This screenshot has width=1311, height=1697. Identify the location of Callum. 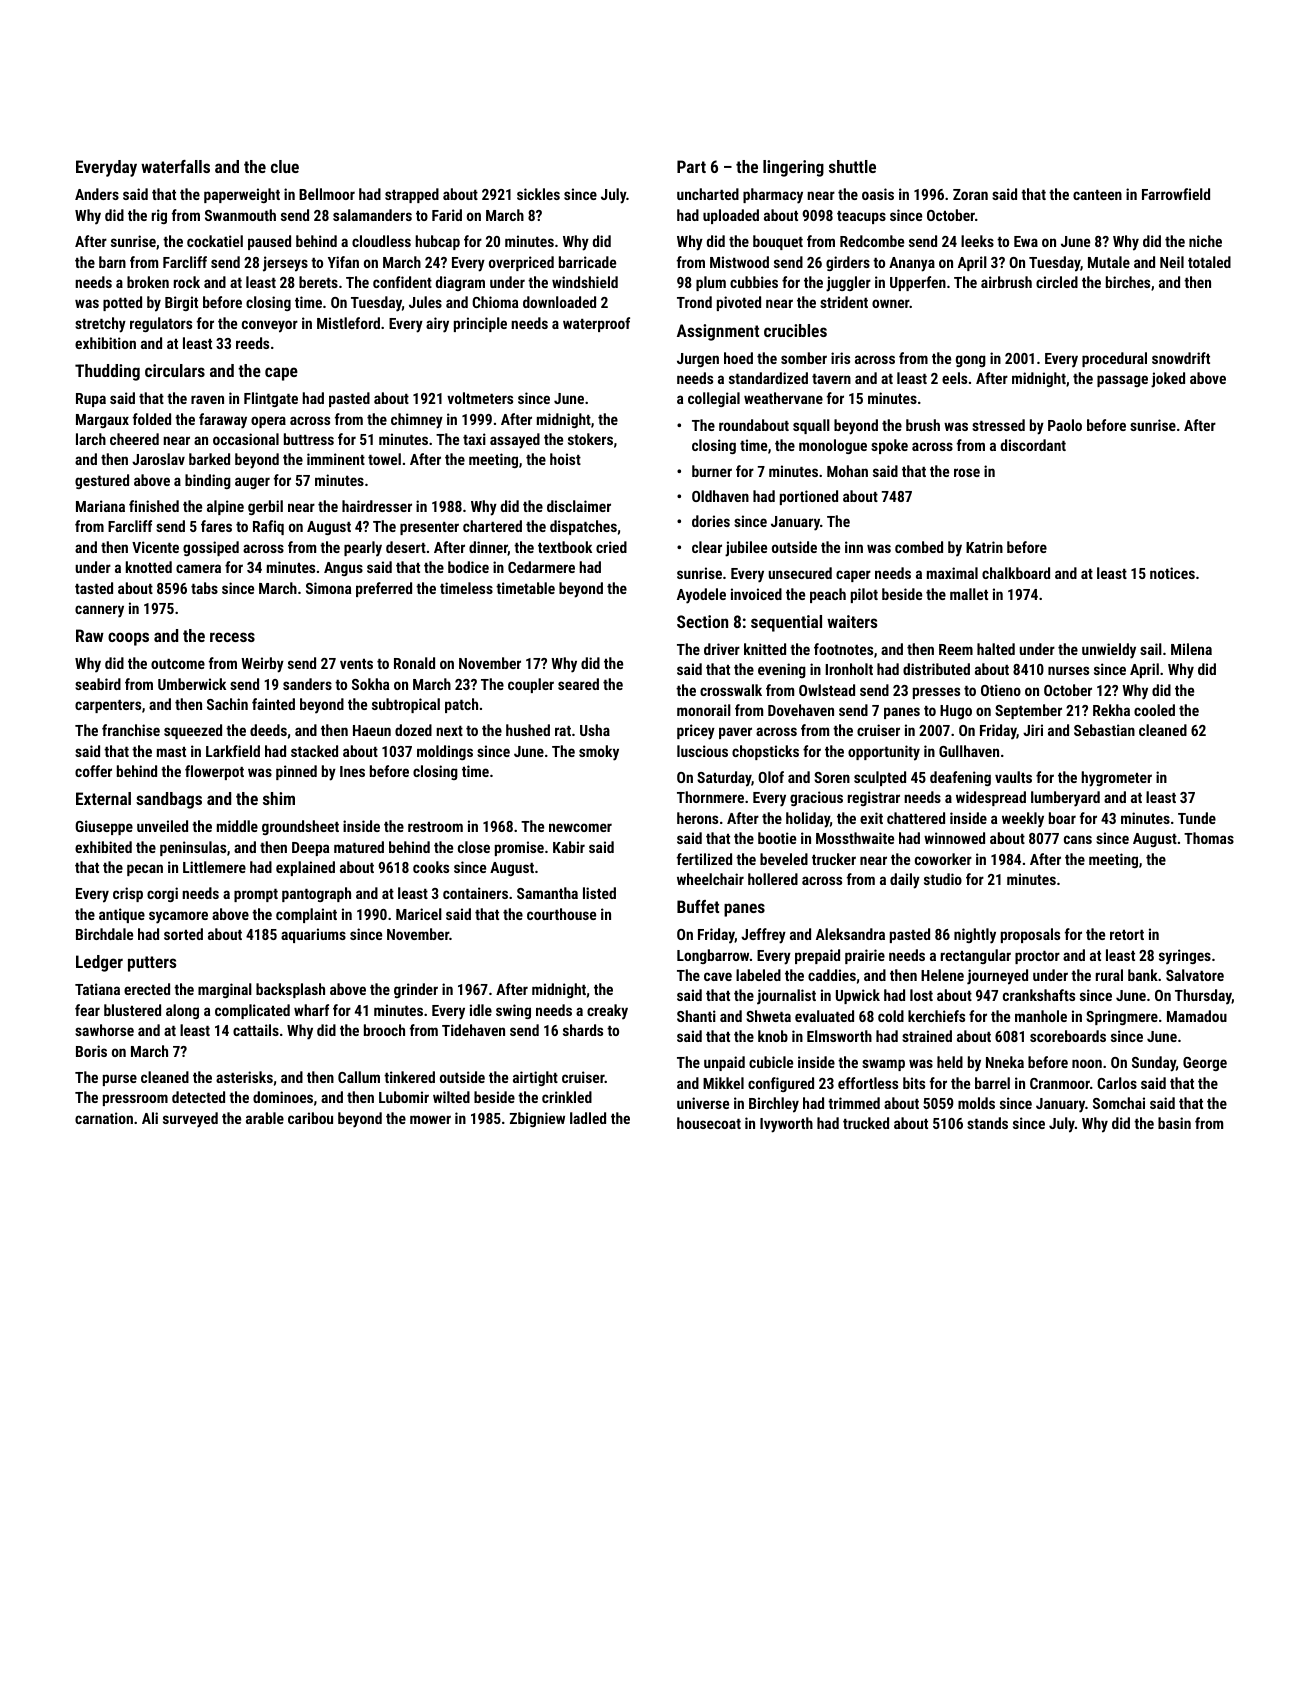
(359, 1077).
